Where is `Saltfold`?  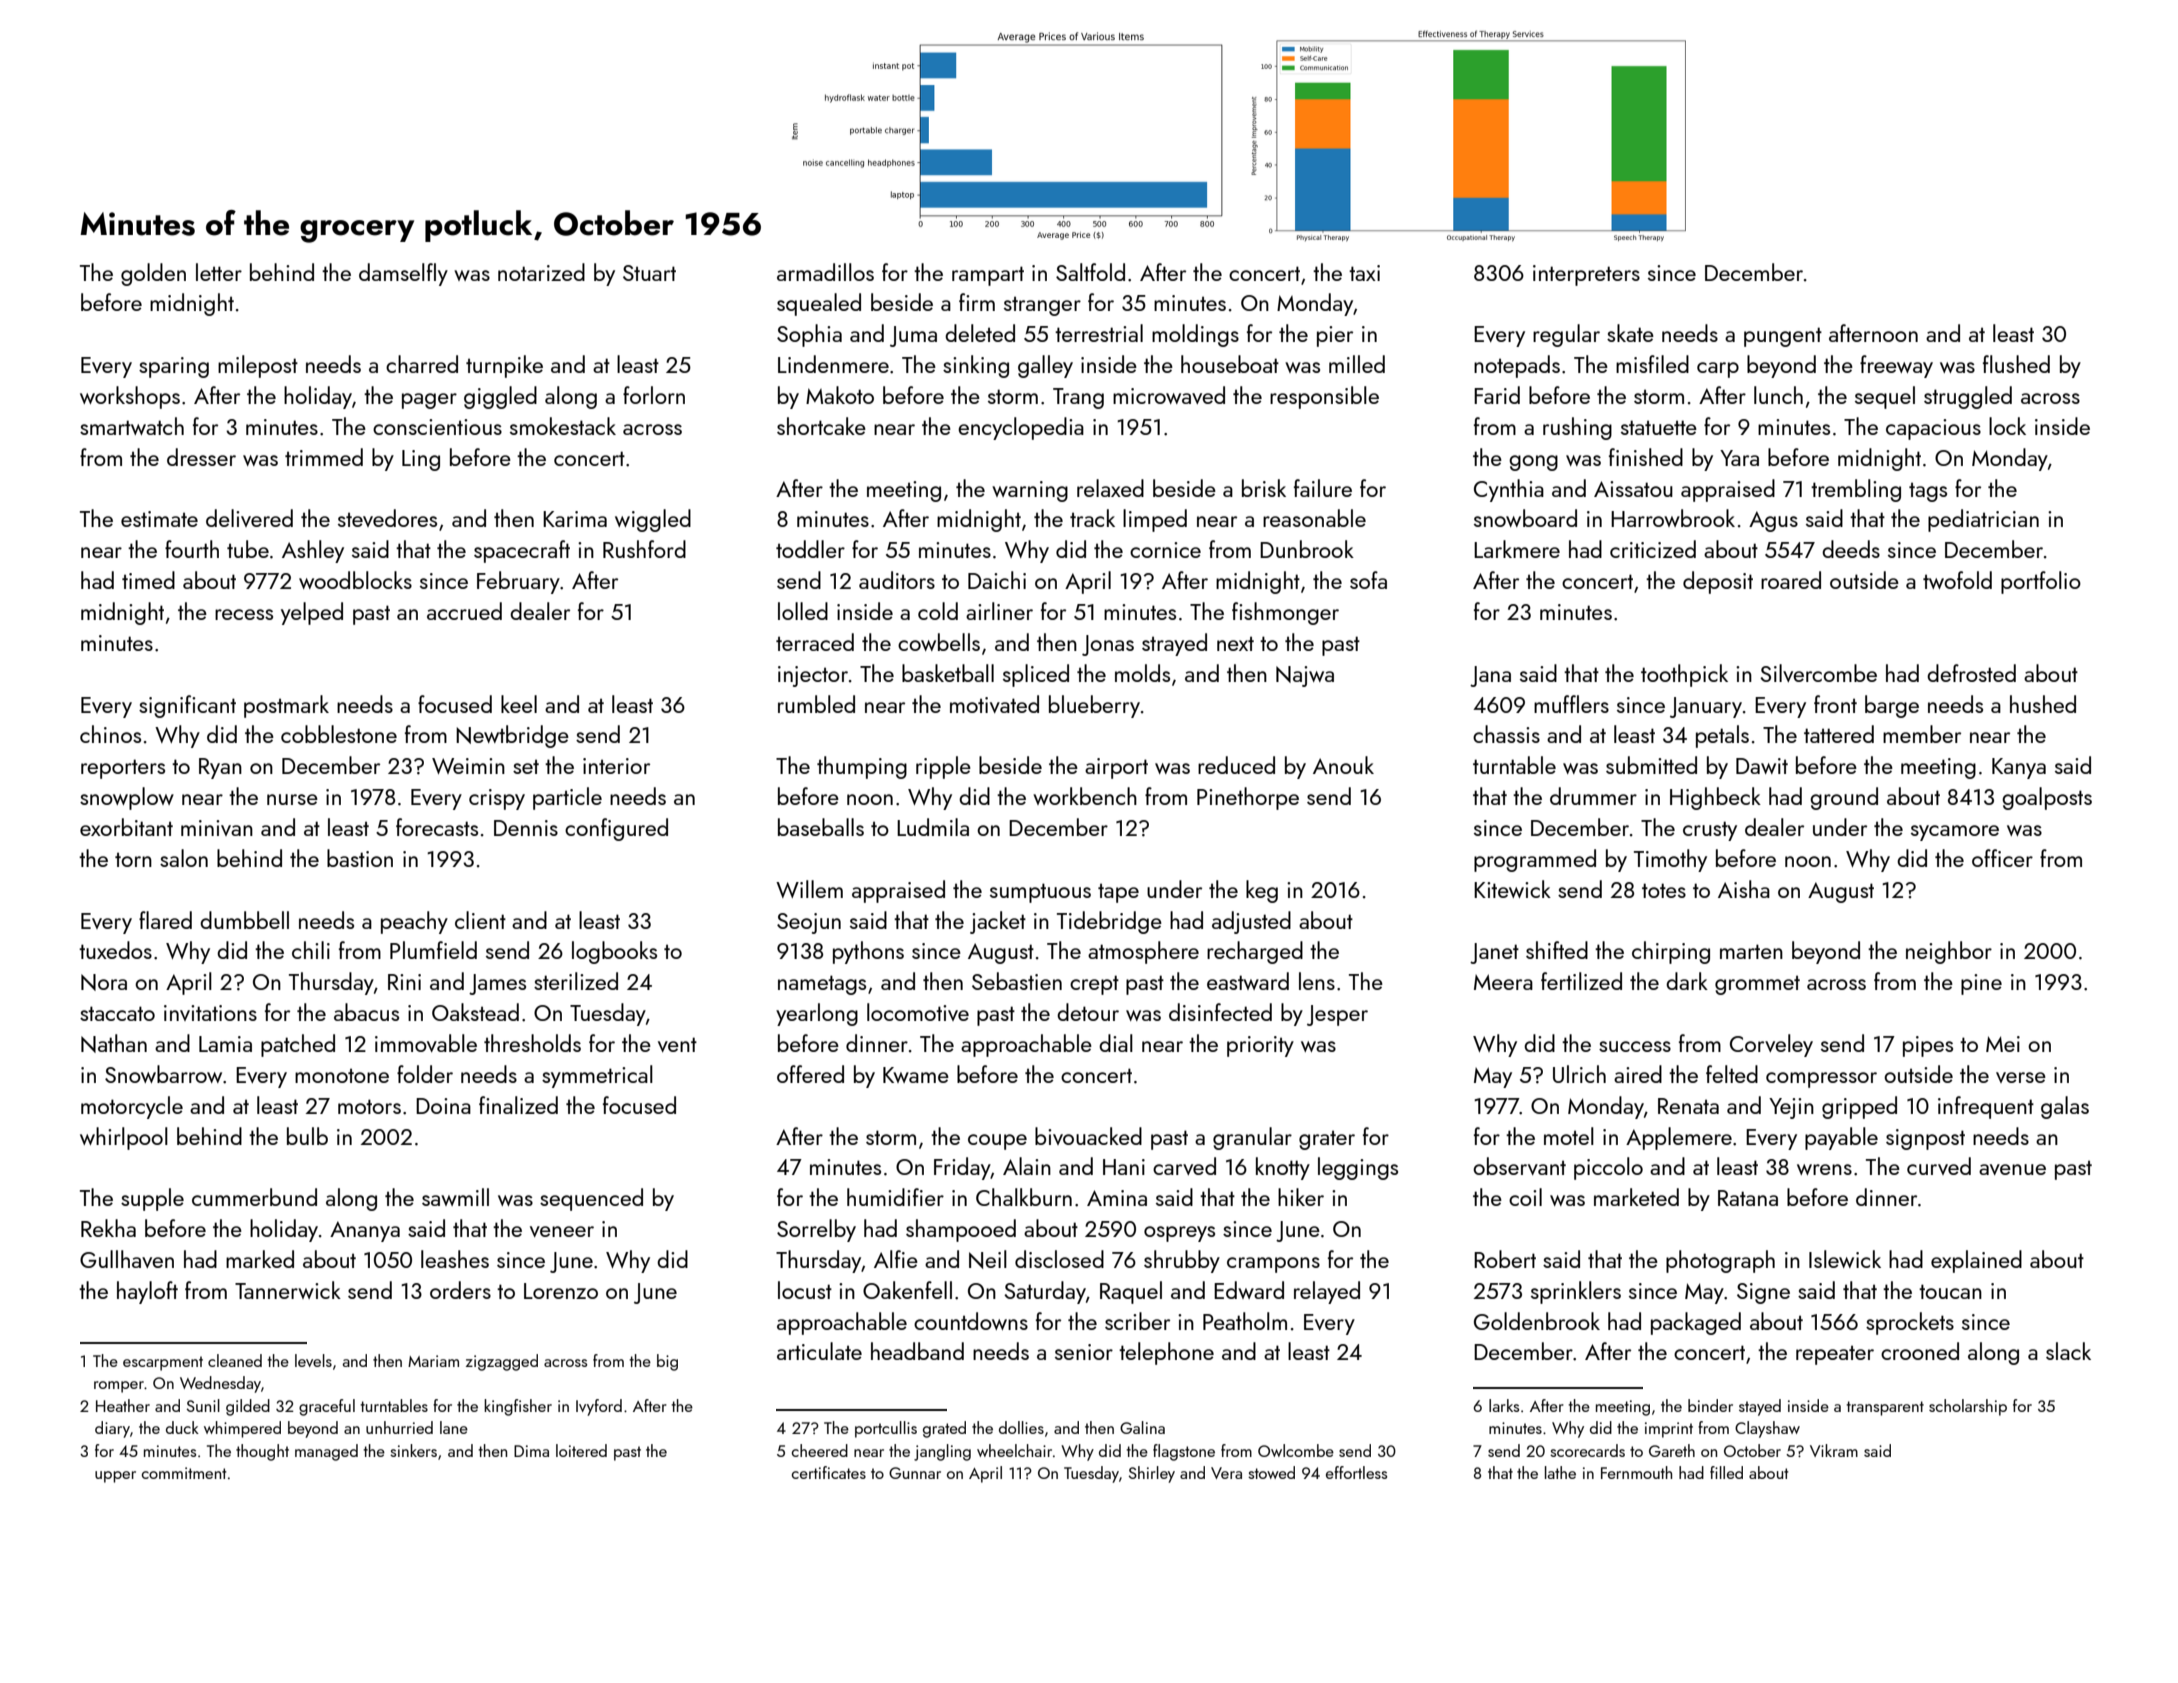 Saltfold is located at coordinates (1090, 272).
